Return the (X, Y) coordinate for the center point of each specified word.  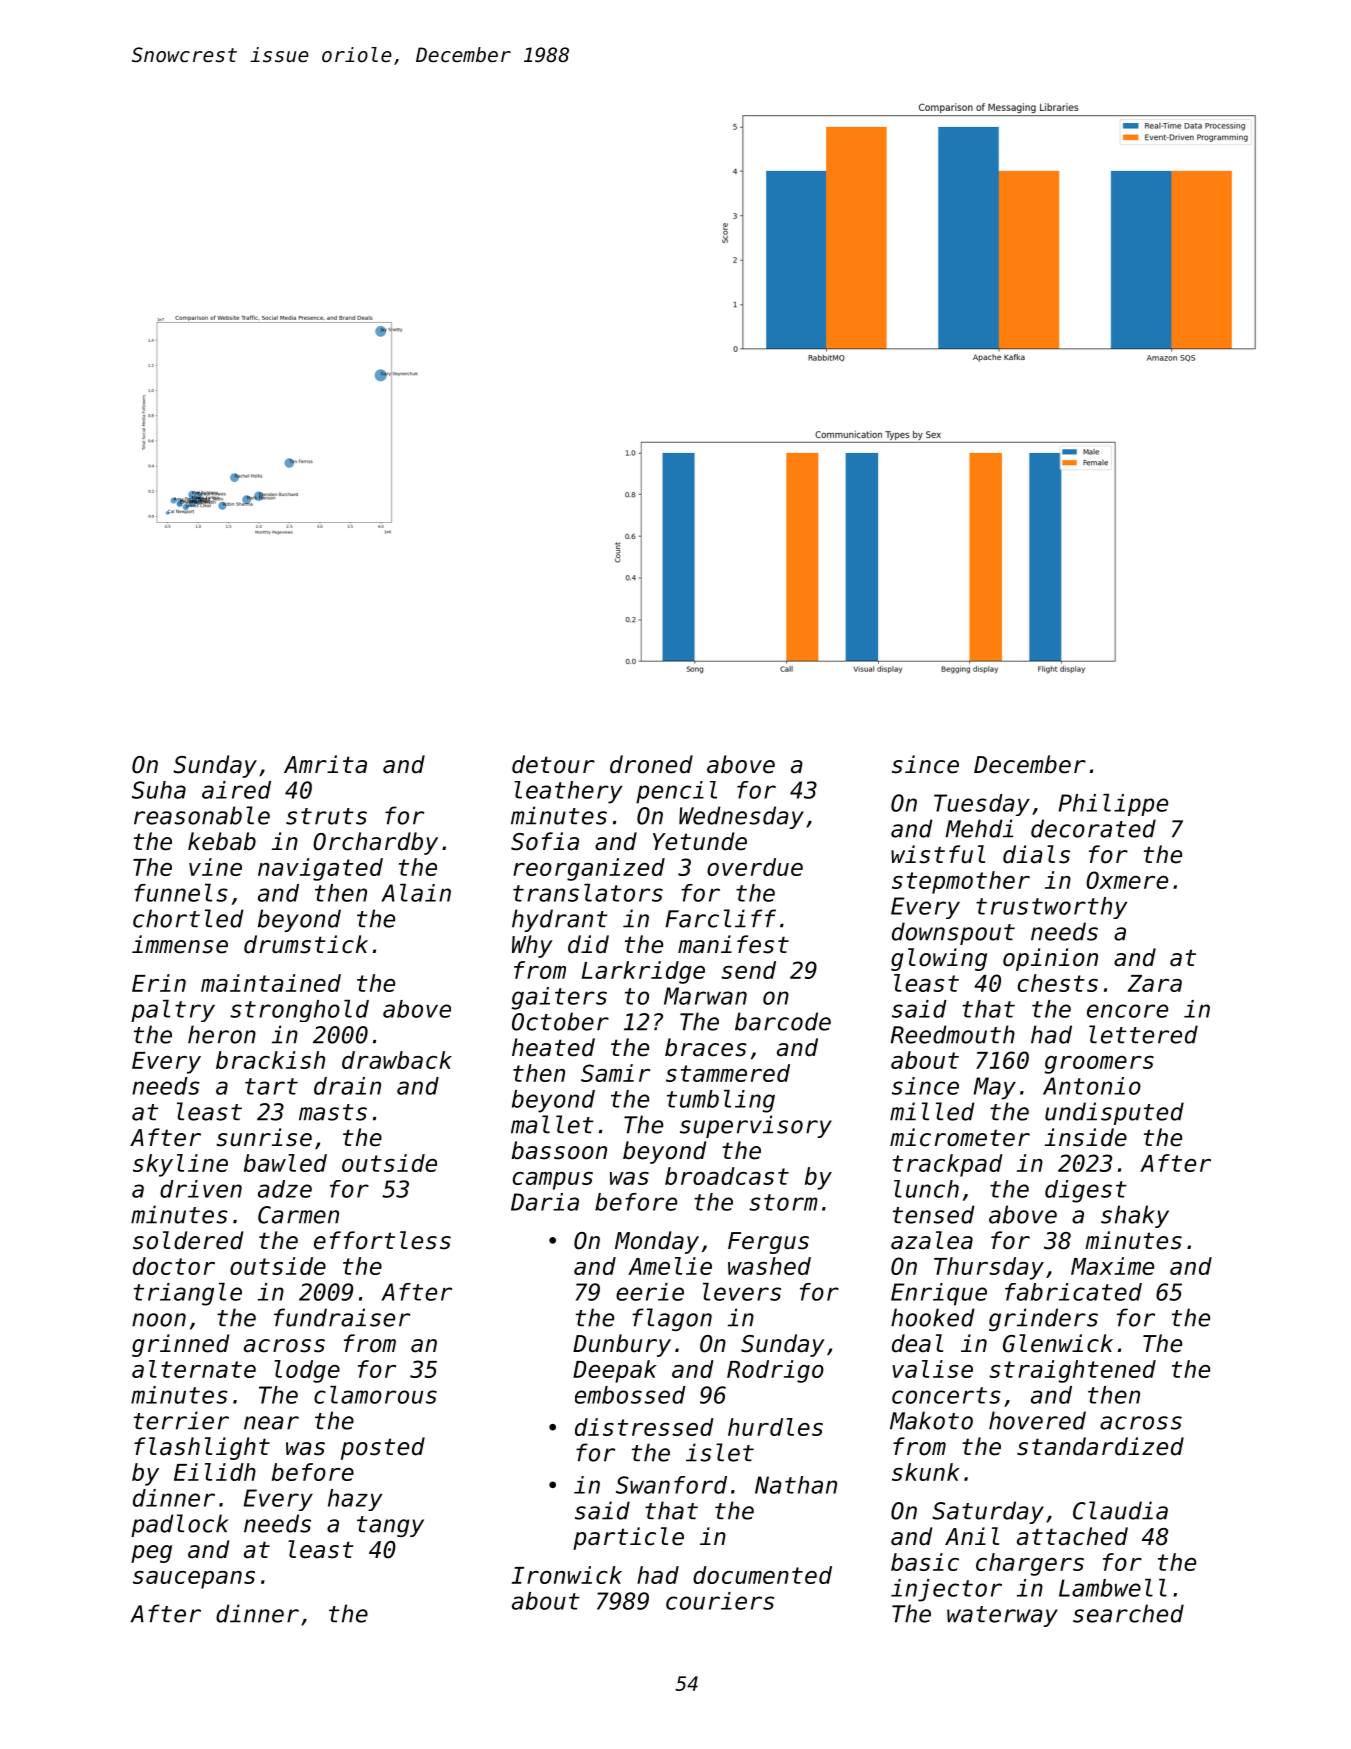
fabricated (1073, 1292)
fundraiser (342, 1317)
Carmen (298, 1215)
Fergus (768, 1243)
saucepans (194, 1580)
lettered (1143, 1034)
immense (180, 944)
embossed (630, 1395)
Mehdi (979, 828)
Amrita (325, 764)
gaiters (559, 998)
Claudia (1120, 1510)
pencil (676, 792)
